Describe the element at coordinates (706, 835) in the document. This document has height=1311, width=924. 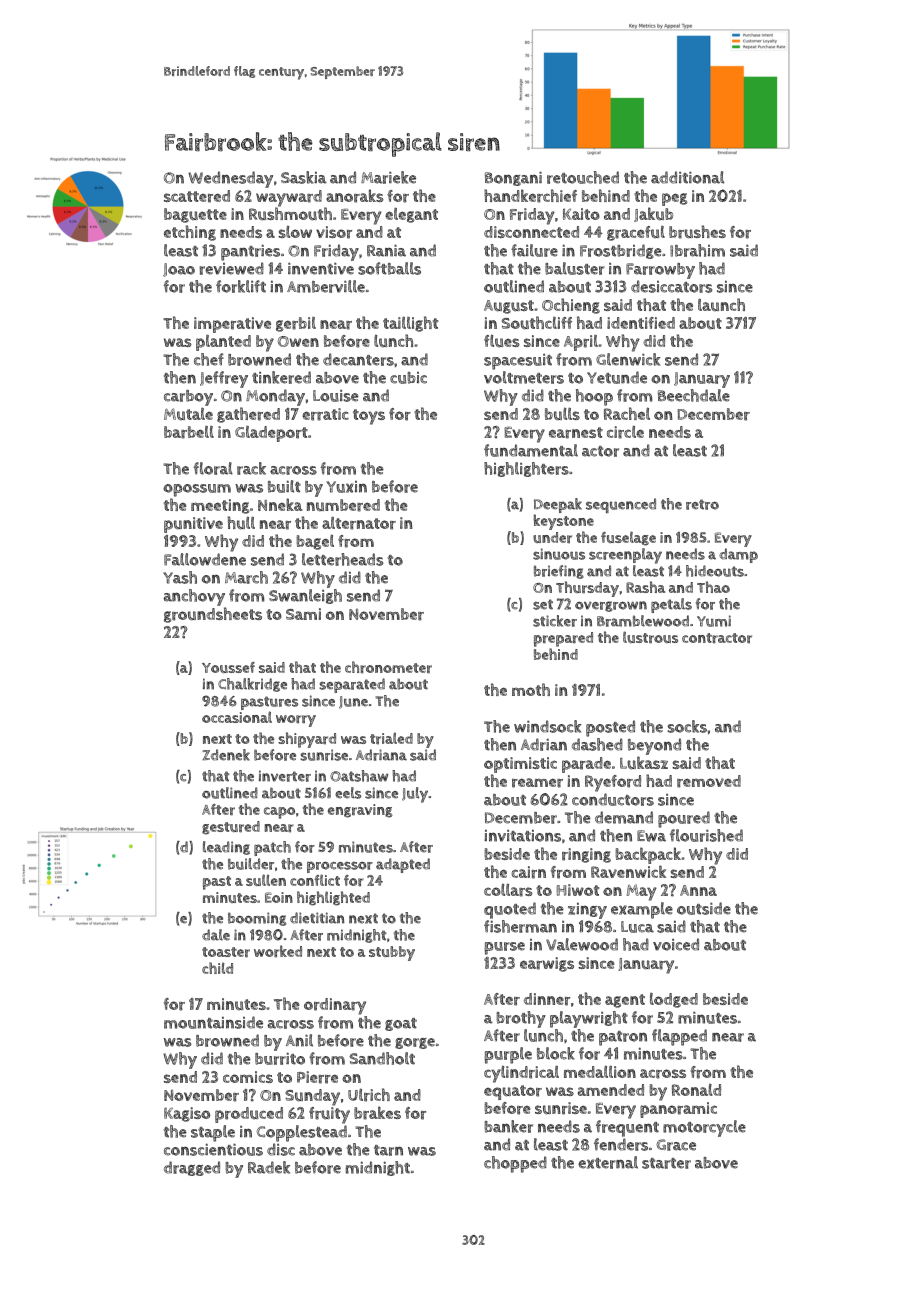
I see `flourished` at that location.
